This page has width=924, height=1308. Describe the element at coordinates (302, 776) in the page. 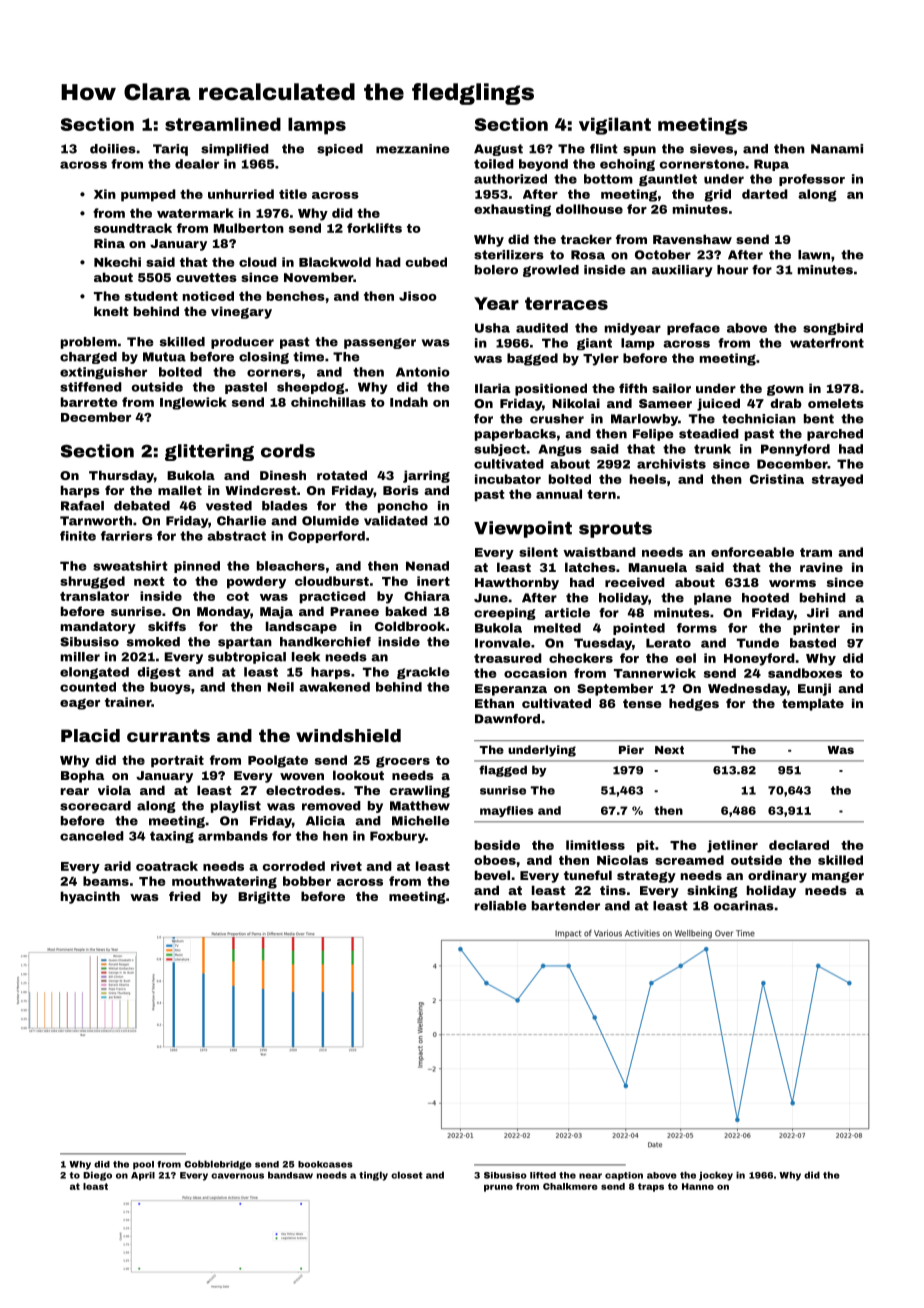

I see `woven` at that location.
